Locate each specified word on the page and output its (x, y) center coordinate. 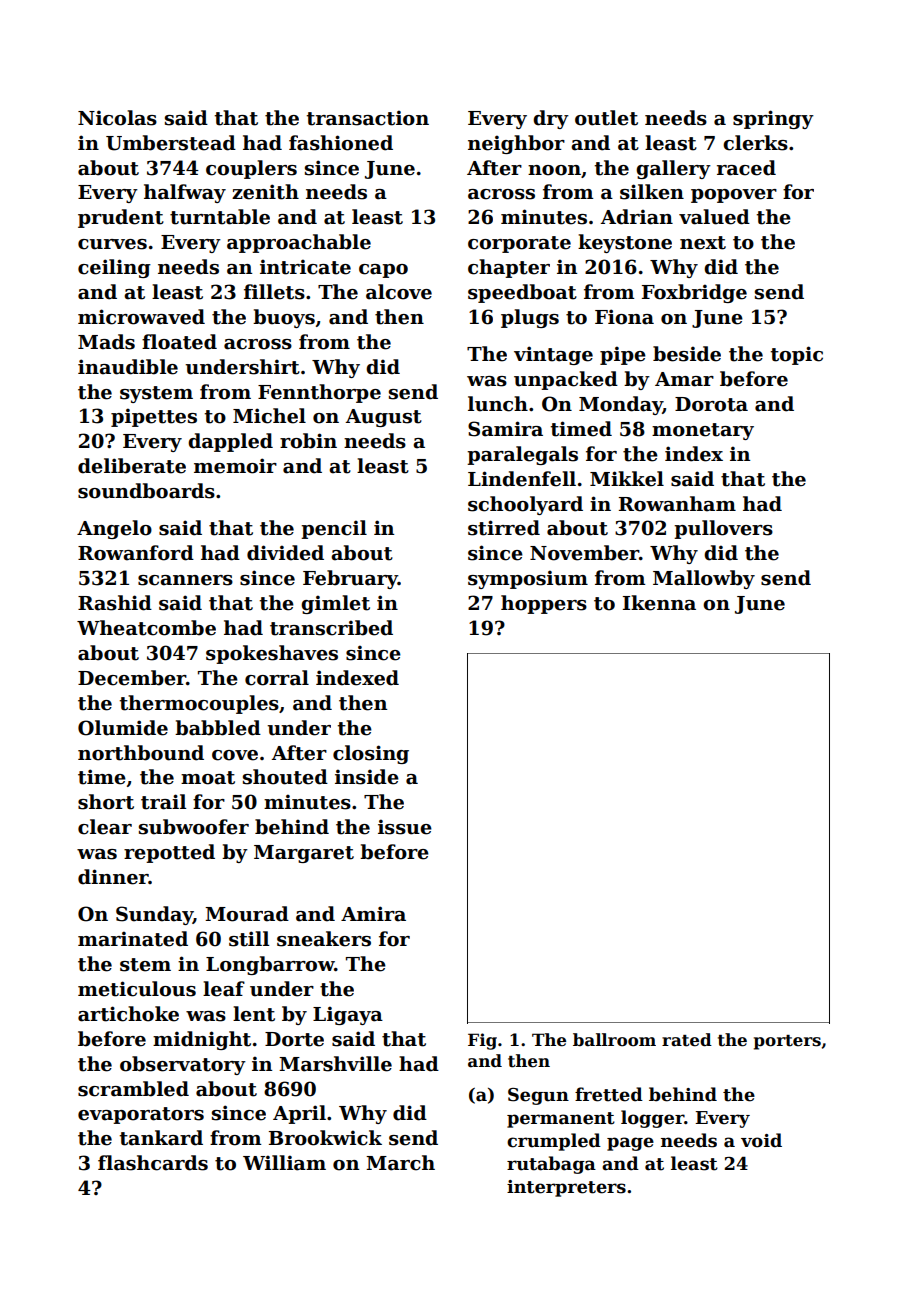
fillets (274, 292)
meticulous (137, 989)
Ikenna (659, 603)
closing (371, 754)
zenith (265, 192)
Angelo (114, 529)
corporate (519, 244)
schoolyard (525, 505)
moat (208, 778)
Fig (482, 1041)
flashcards (153, 1163)
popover (734, 196)
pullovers (723, 529)
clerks (755, 143)
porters (787, 1042)
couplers (251, 169)
